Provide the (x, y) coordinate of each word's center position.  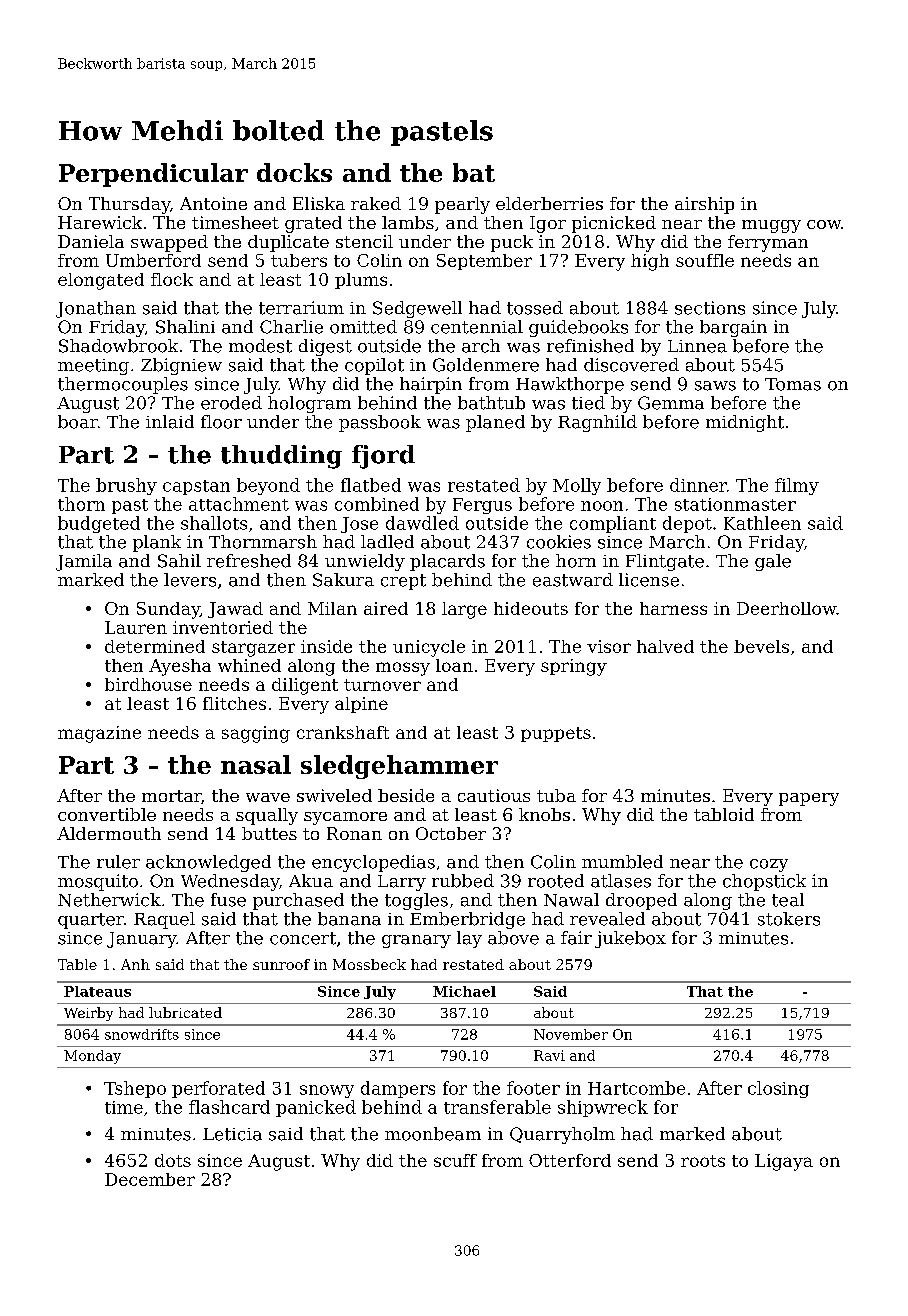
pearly (462, 205)
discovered (631, 365)
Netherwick (109, 900)
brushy (126, 486)
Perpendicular (153, 175)
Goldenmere (486, 365)
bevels (761, 646)
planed (495, 423)
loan (454, 665)
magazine (99, 734)
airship (704, 205)
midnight (745, 423)
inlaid (170, 422)
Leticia (232, 1134)
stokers (789, 919)
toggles (416, 901)
